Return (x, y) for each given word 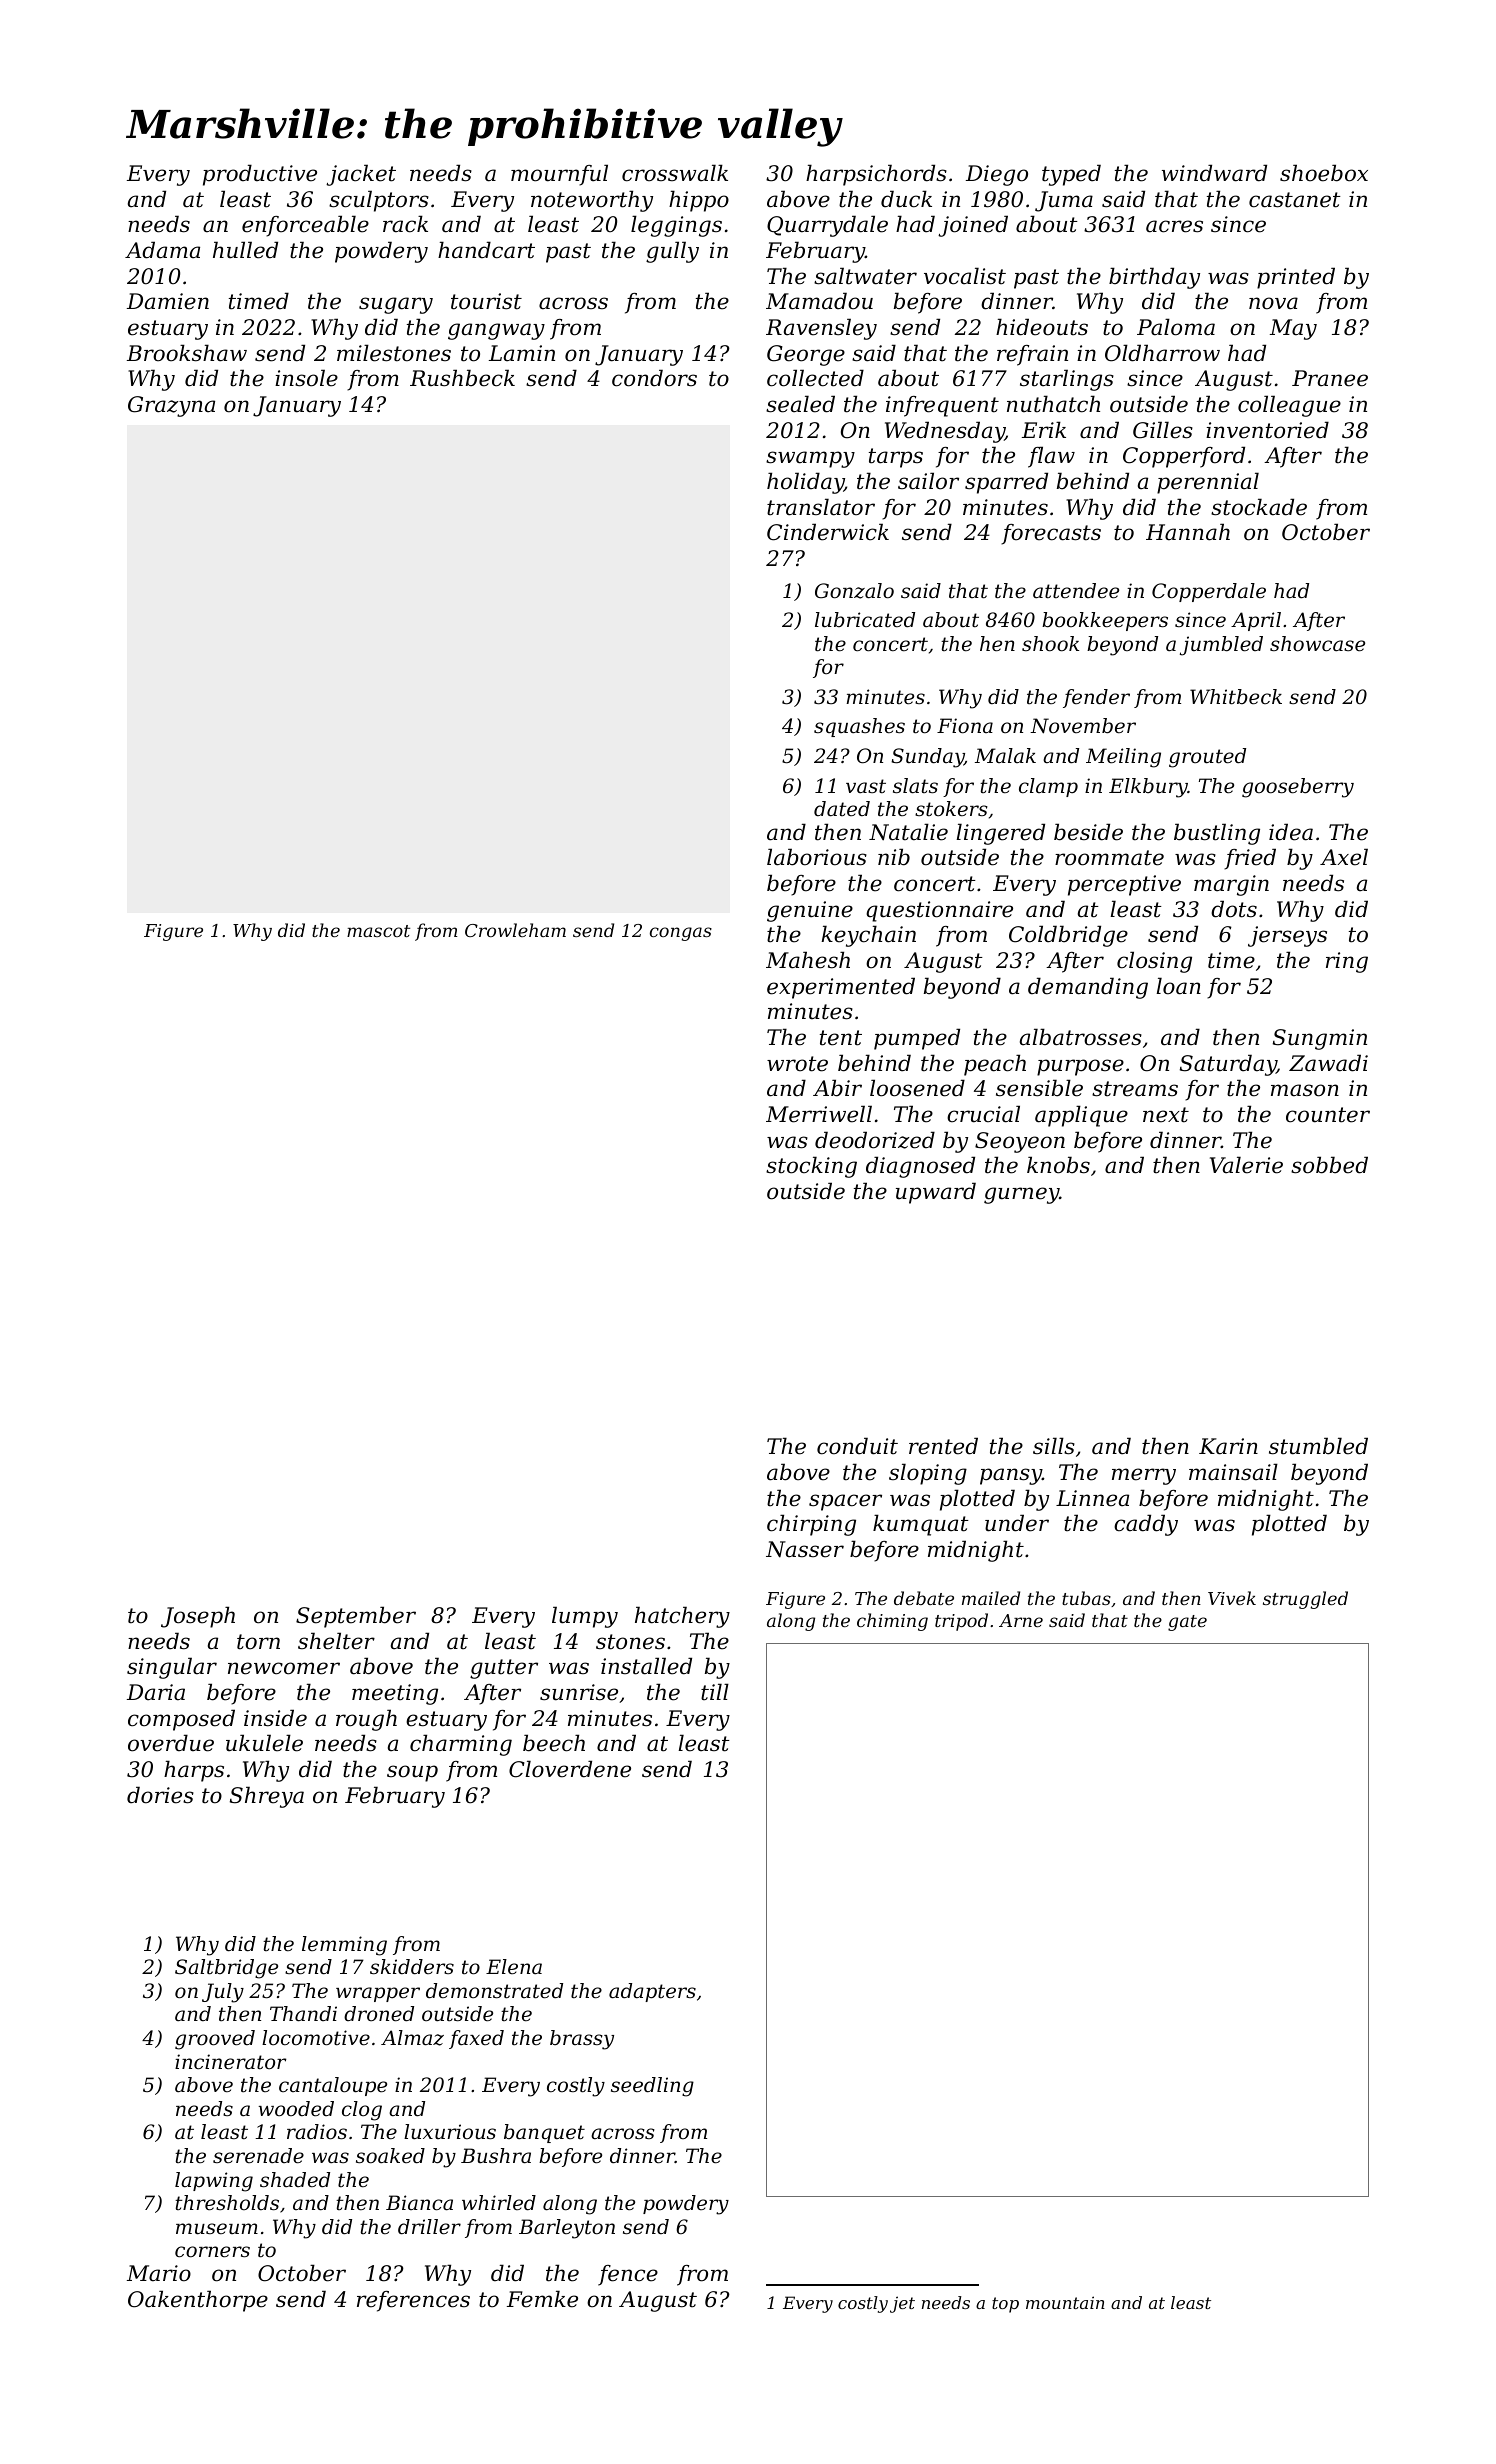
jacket (361, 175)
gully (672, 252)
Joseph (198, 1617)
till (715, 1692)
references (413, 2301)
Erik (1044, 429)
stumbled (1318, 1446)
